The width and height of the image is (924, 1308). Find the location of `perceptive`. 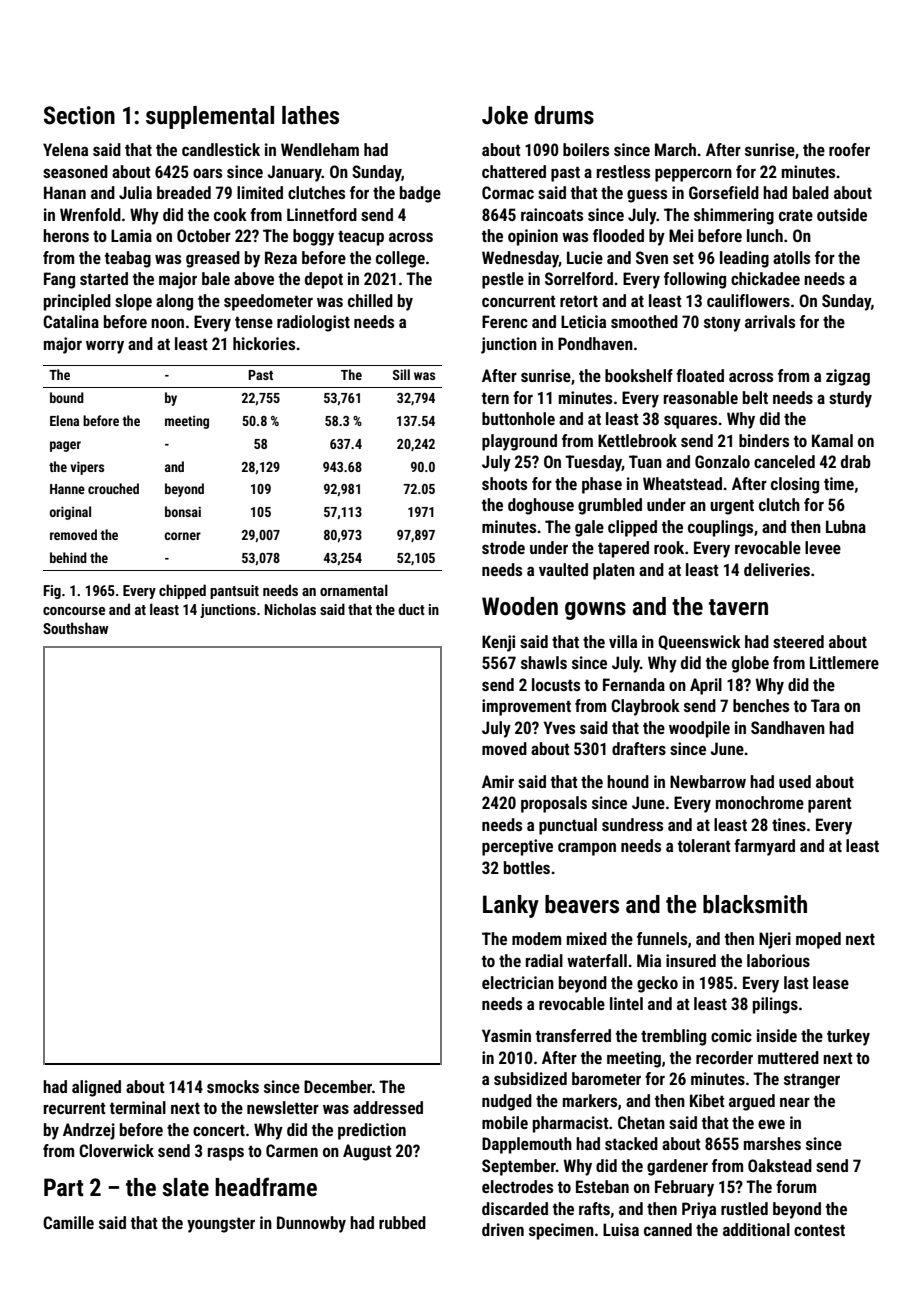

perceptive is located at coordinates (517, 847).
